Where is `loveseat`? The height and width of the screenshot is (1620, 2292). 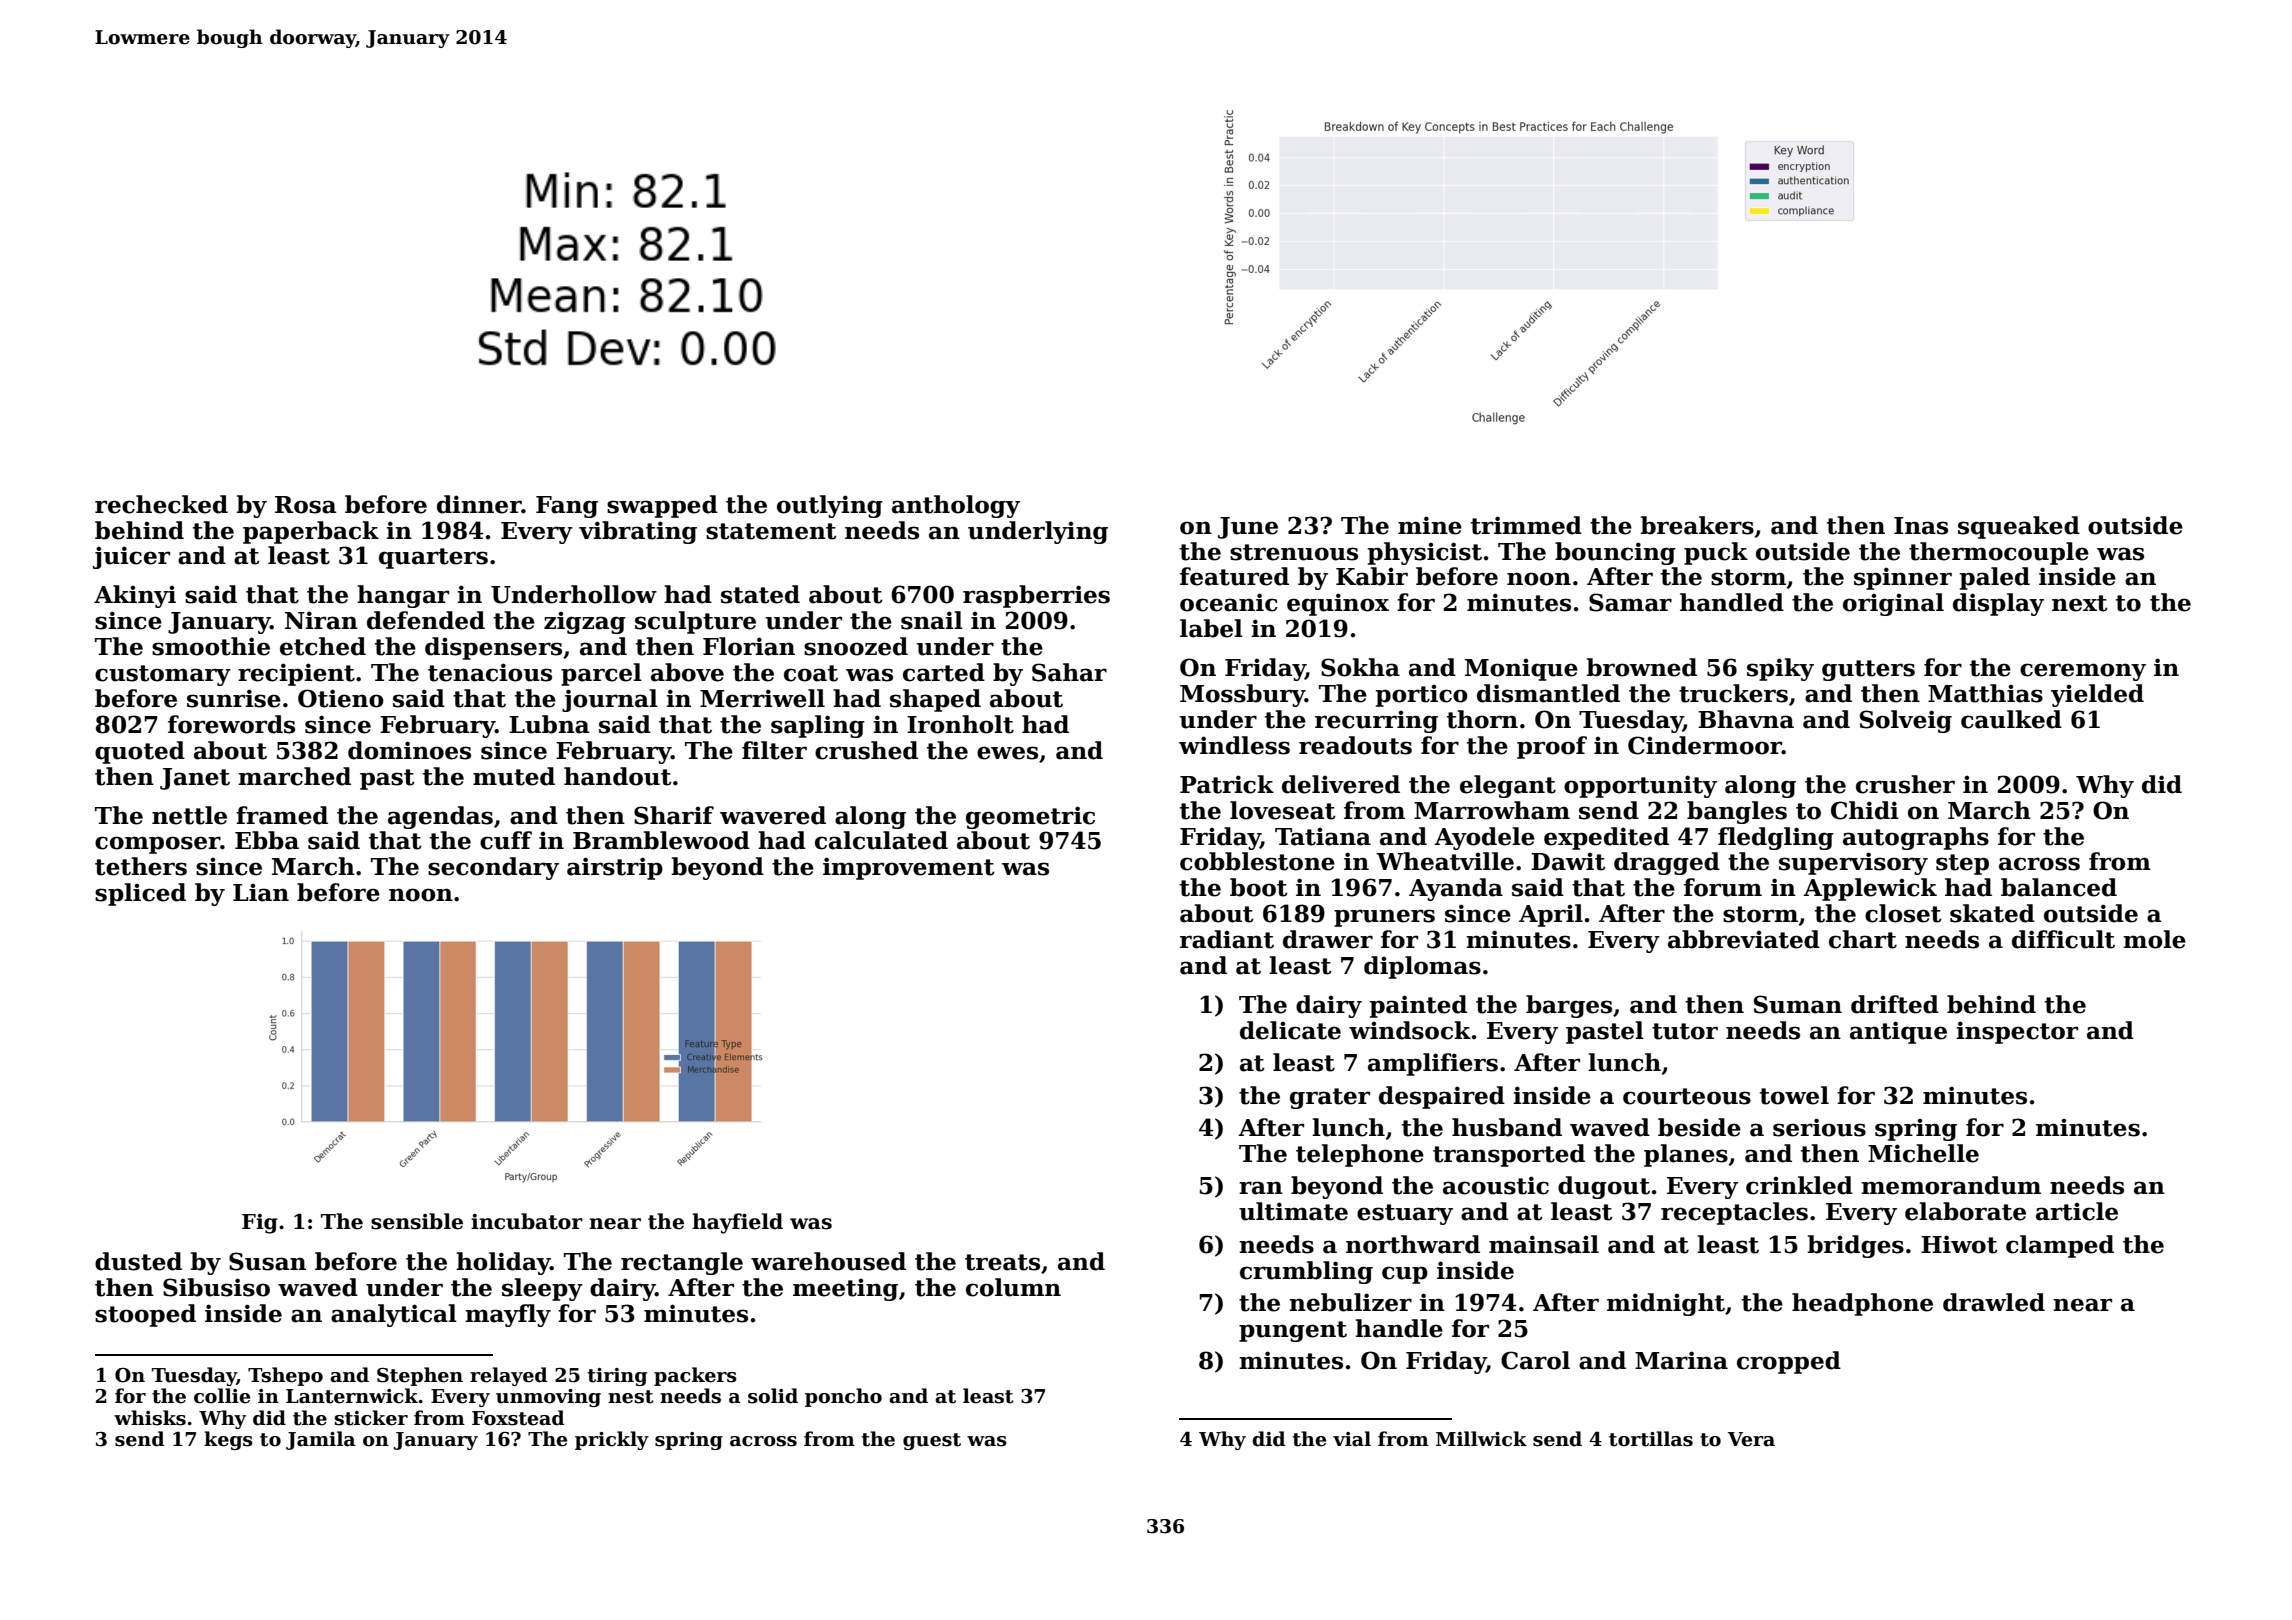
loveseat is located at coordinates (1283, 810).
